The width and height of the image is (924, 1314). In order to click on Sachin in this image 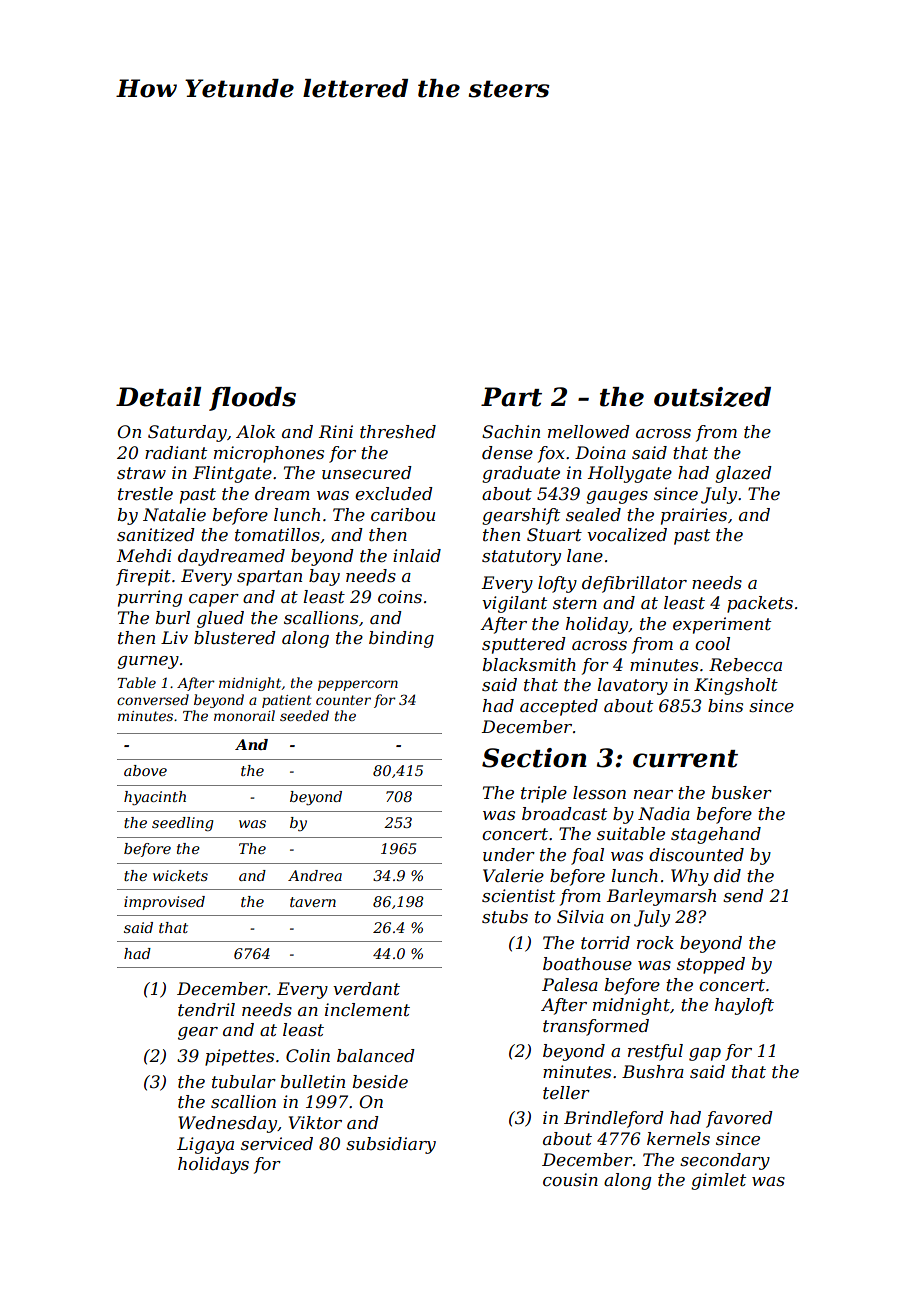, I will do `click(511, 432)`.
